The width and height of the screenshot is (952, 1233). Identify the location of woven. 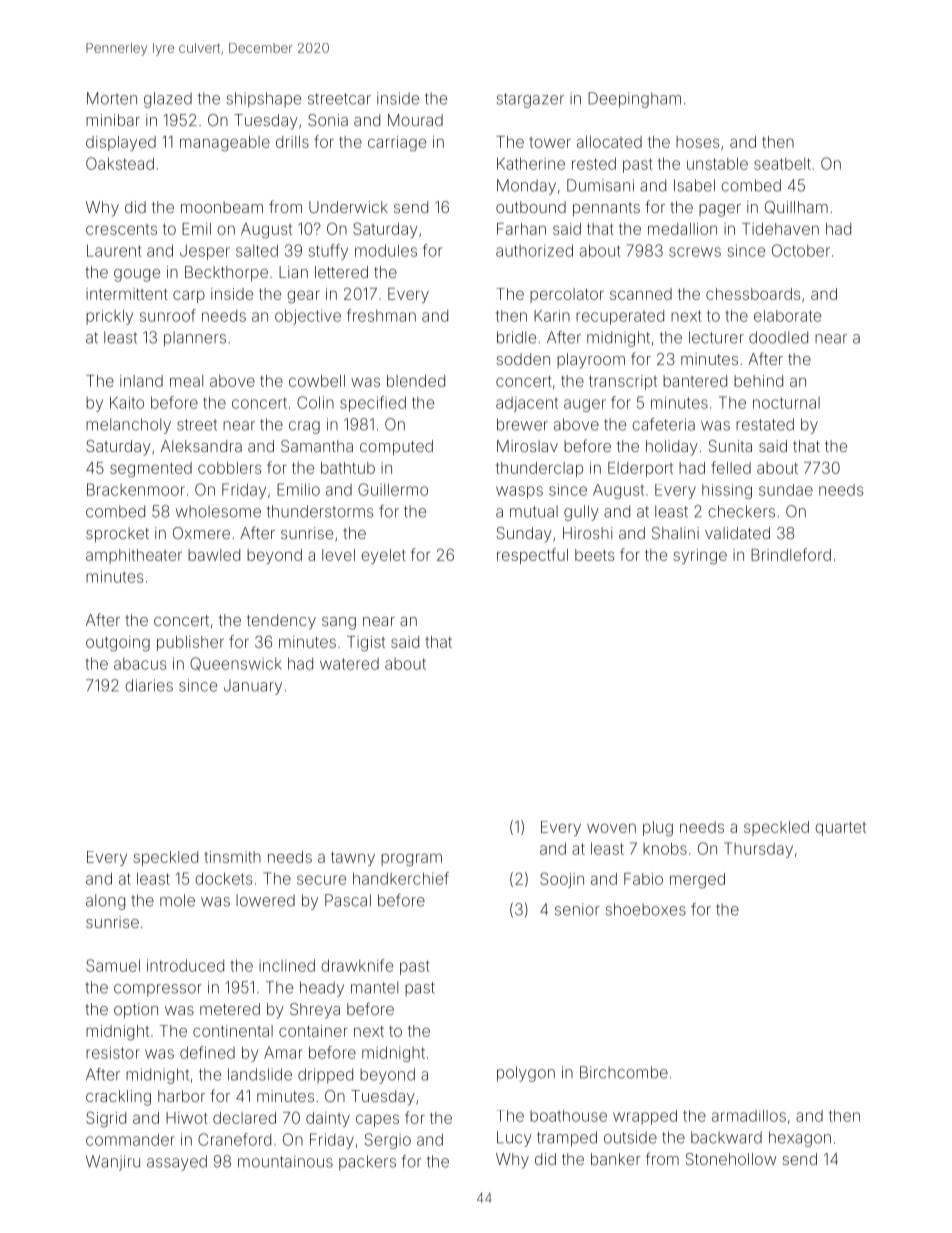
(611, 828).
